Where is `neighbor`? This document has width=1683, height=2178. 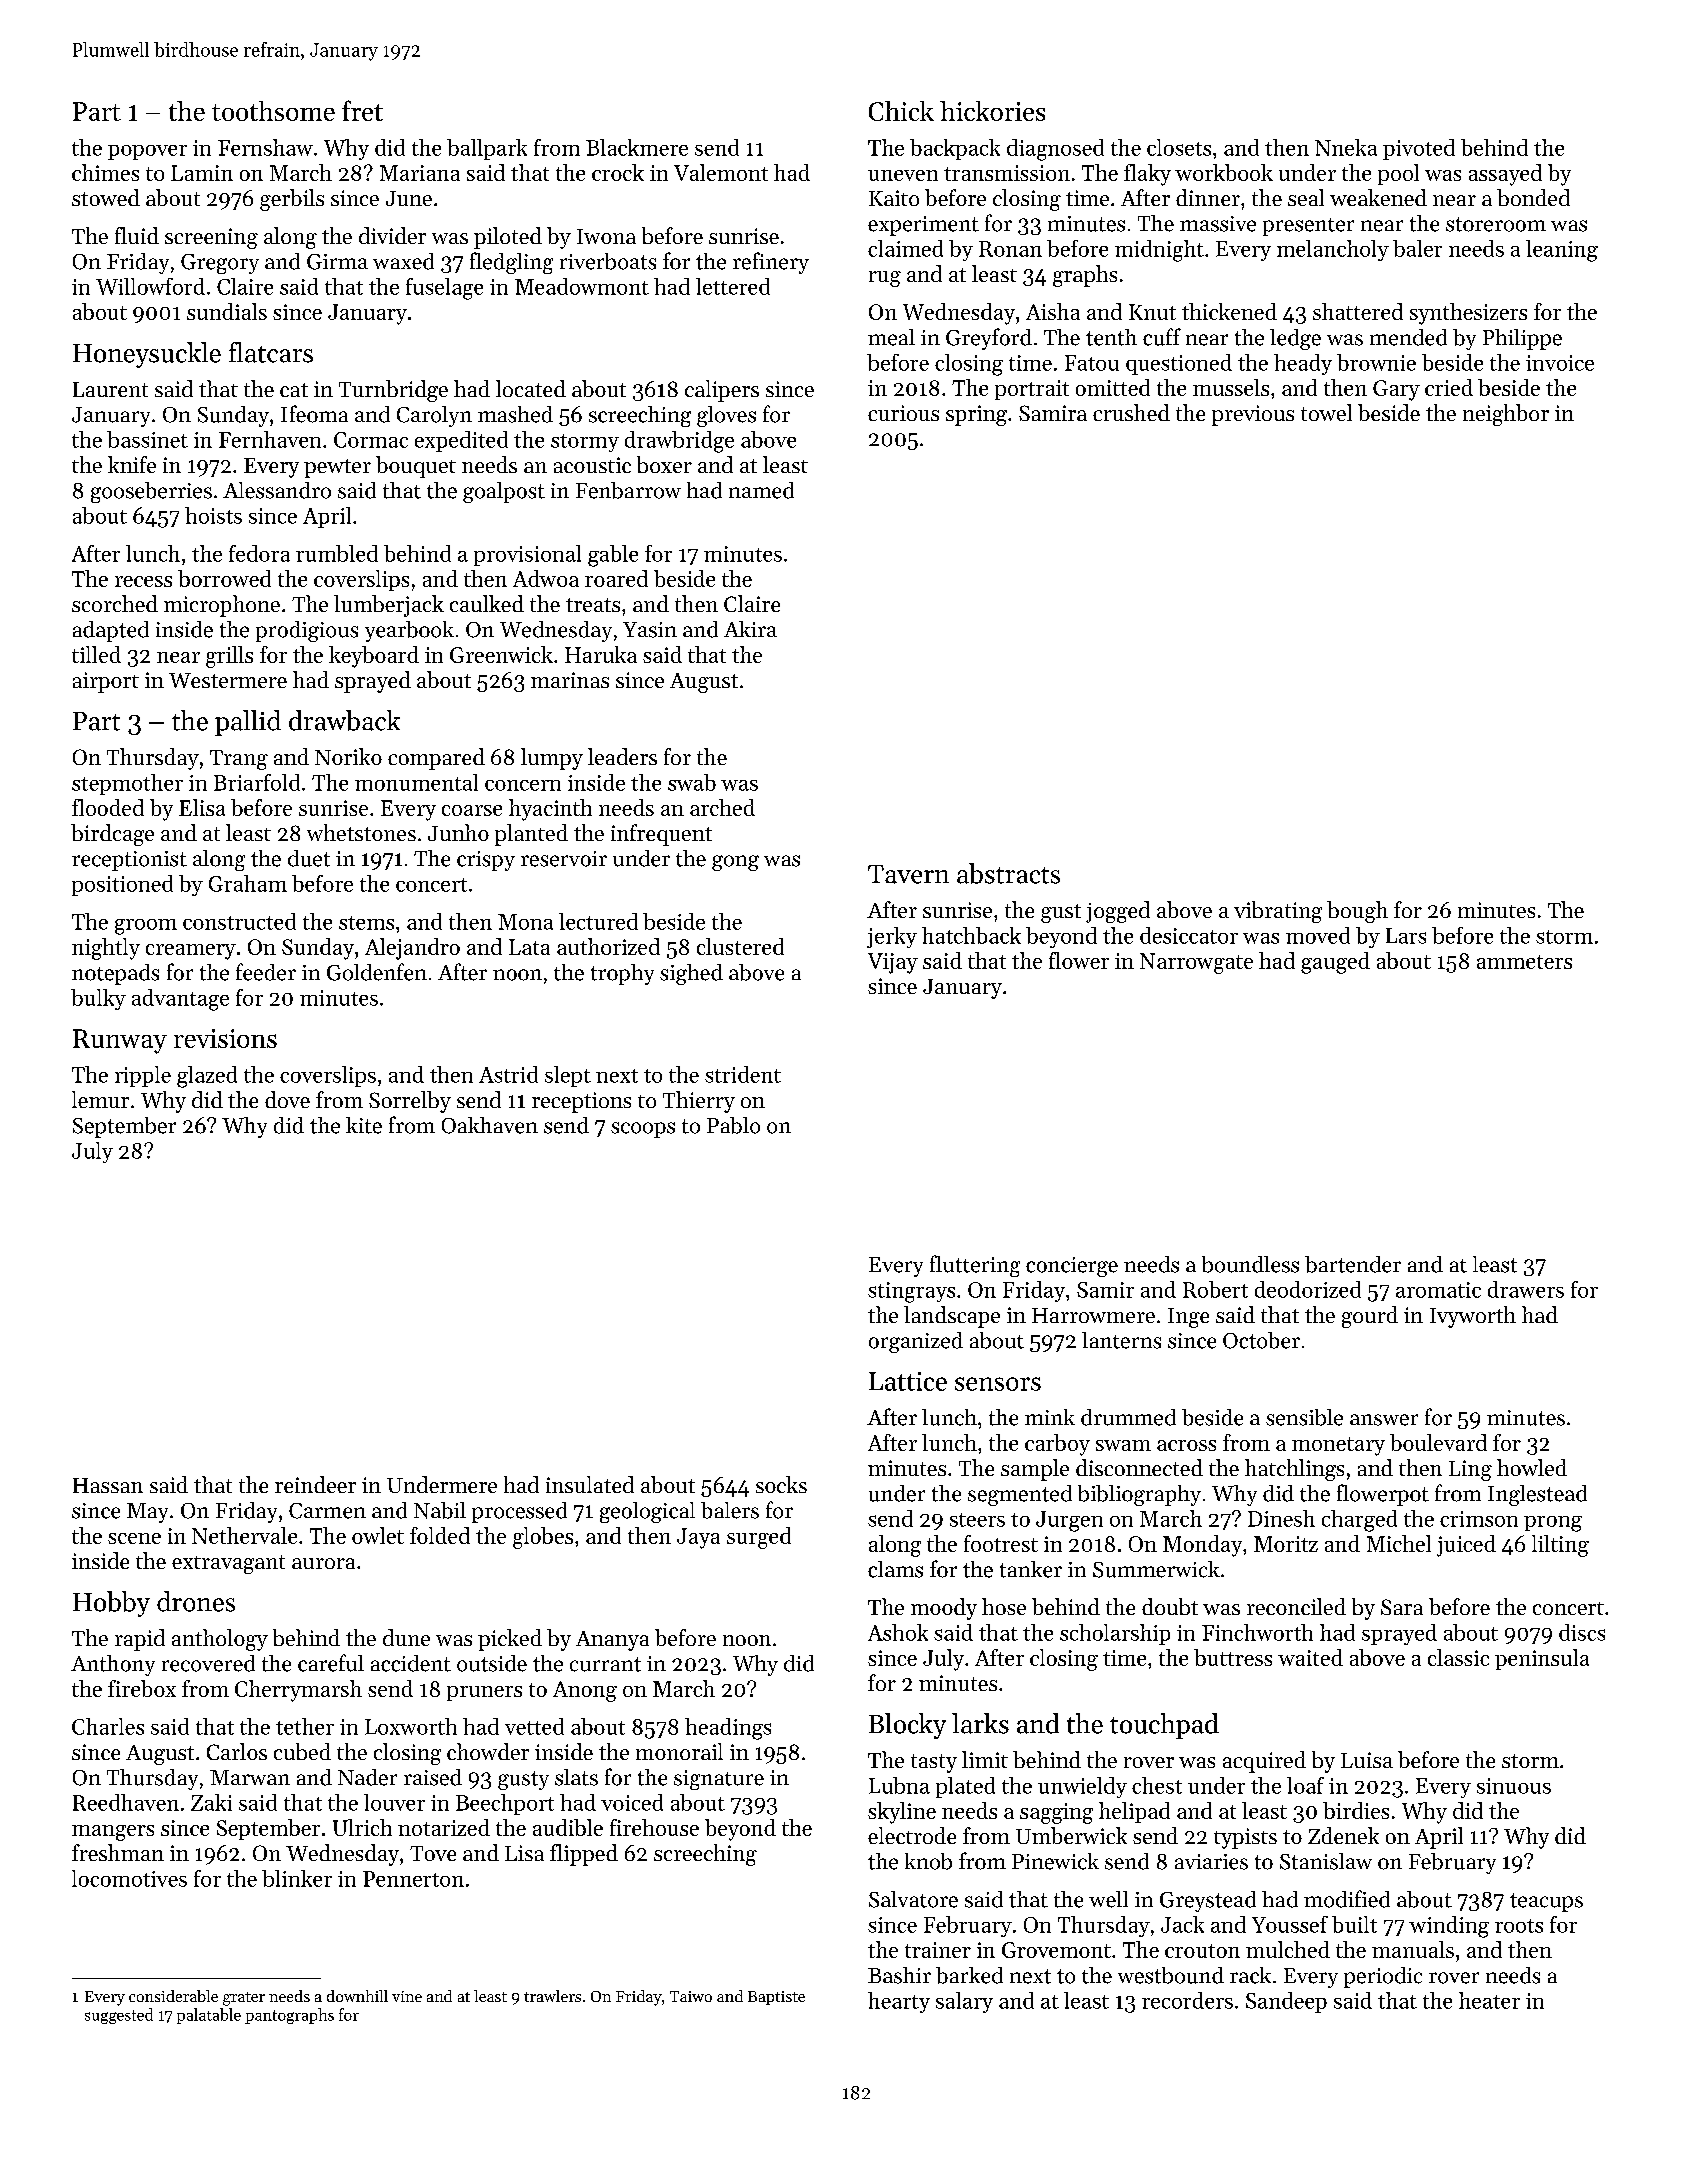
neighbor is located at coordinates (1506, 415).
